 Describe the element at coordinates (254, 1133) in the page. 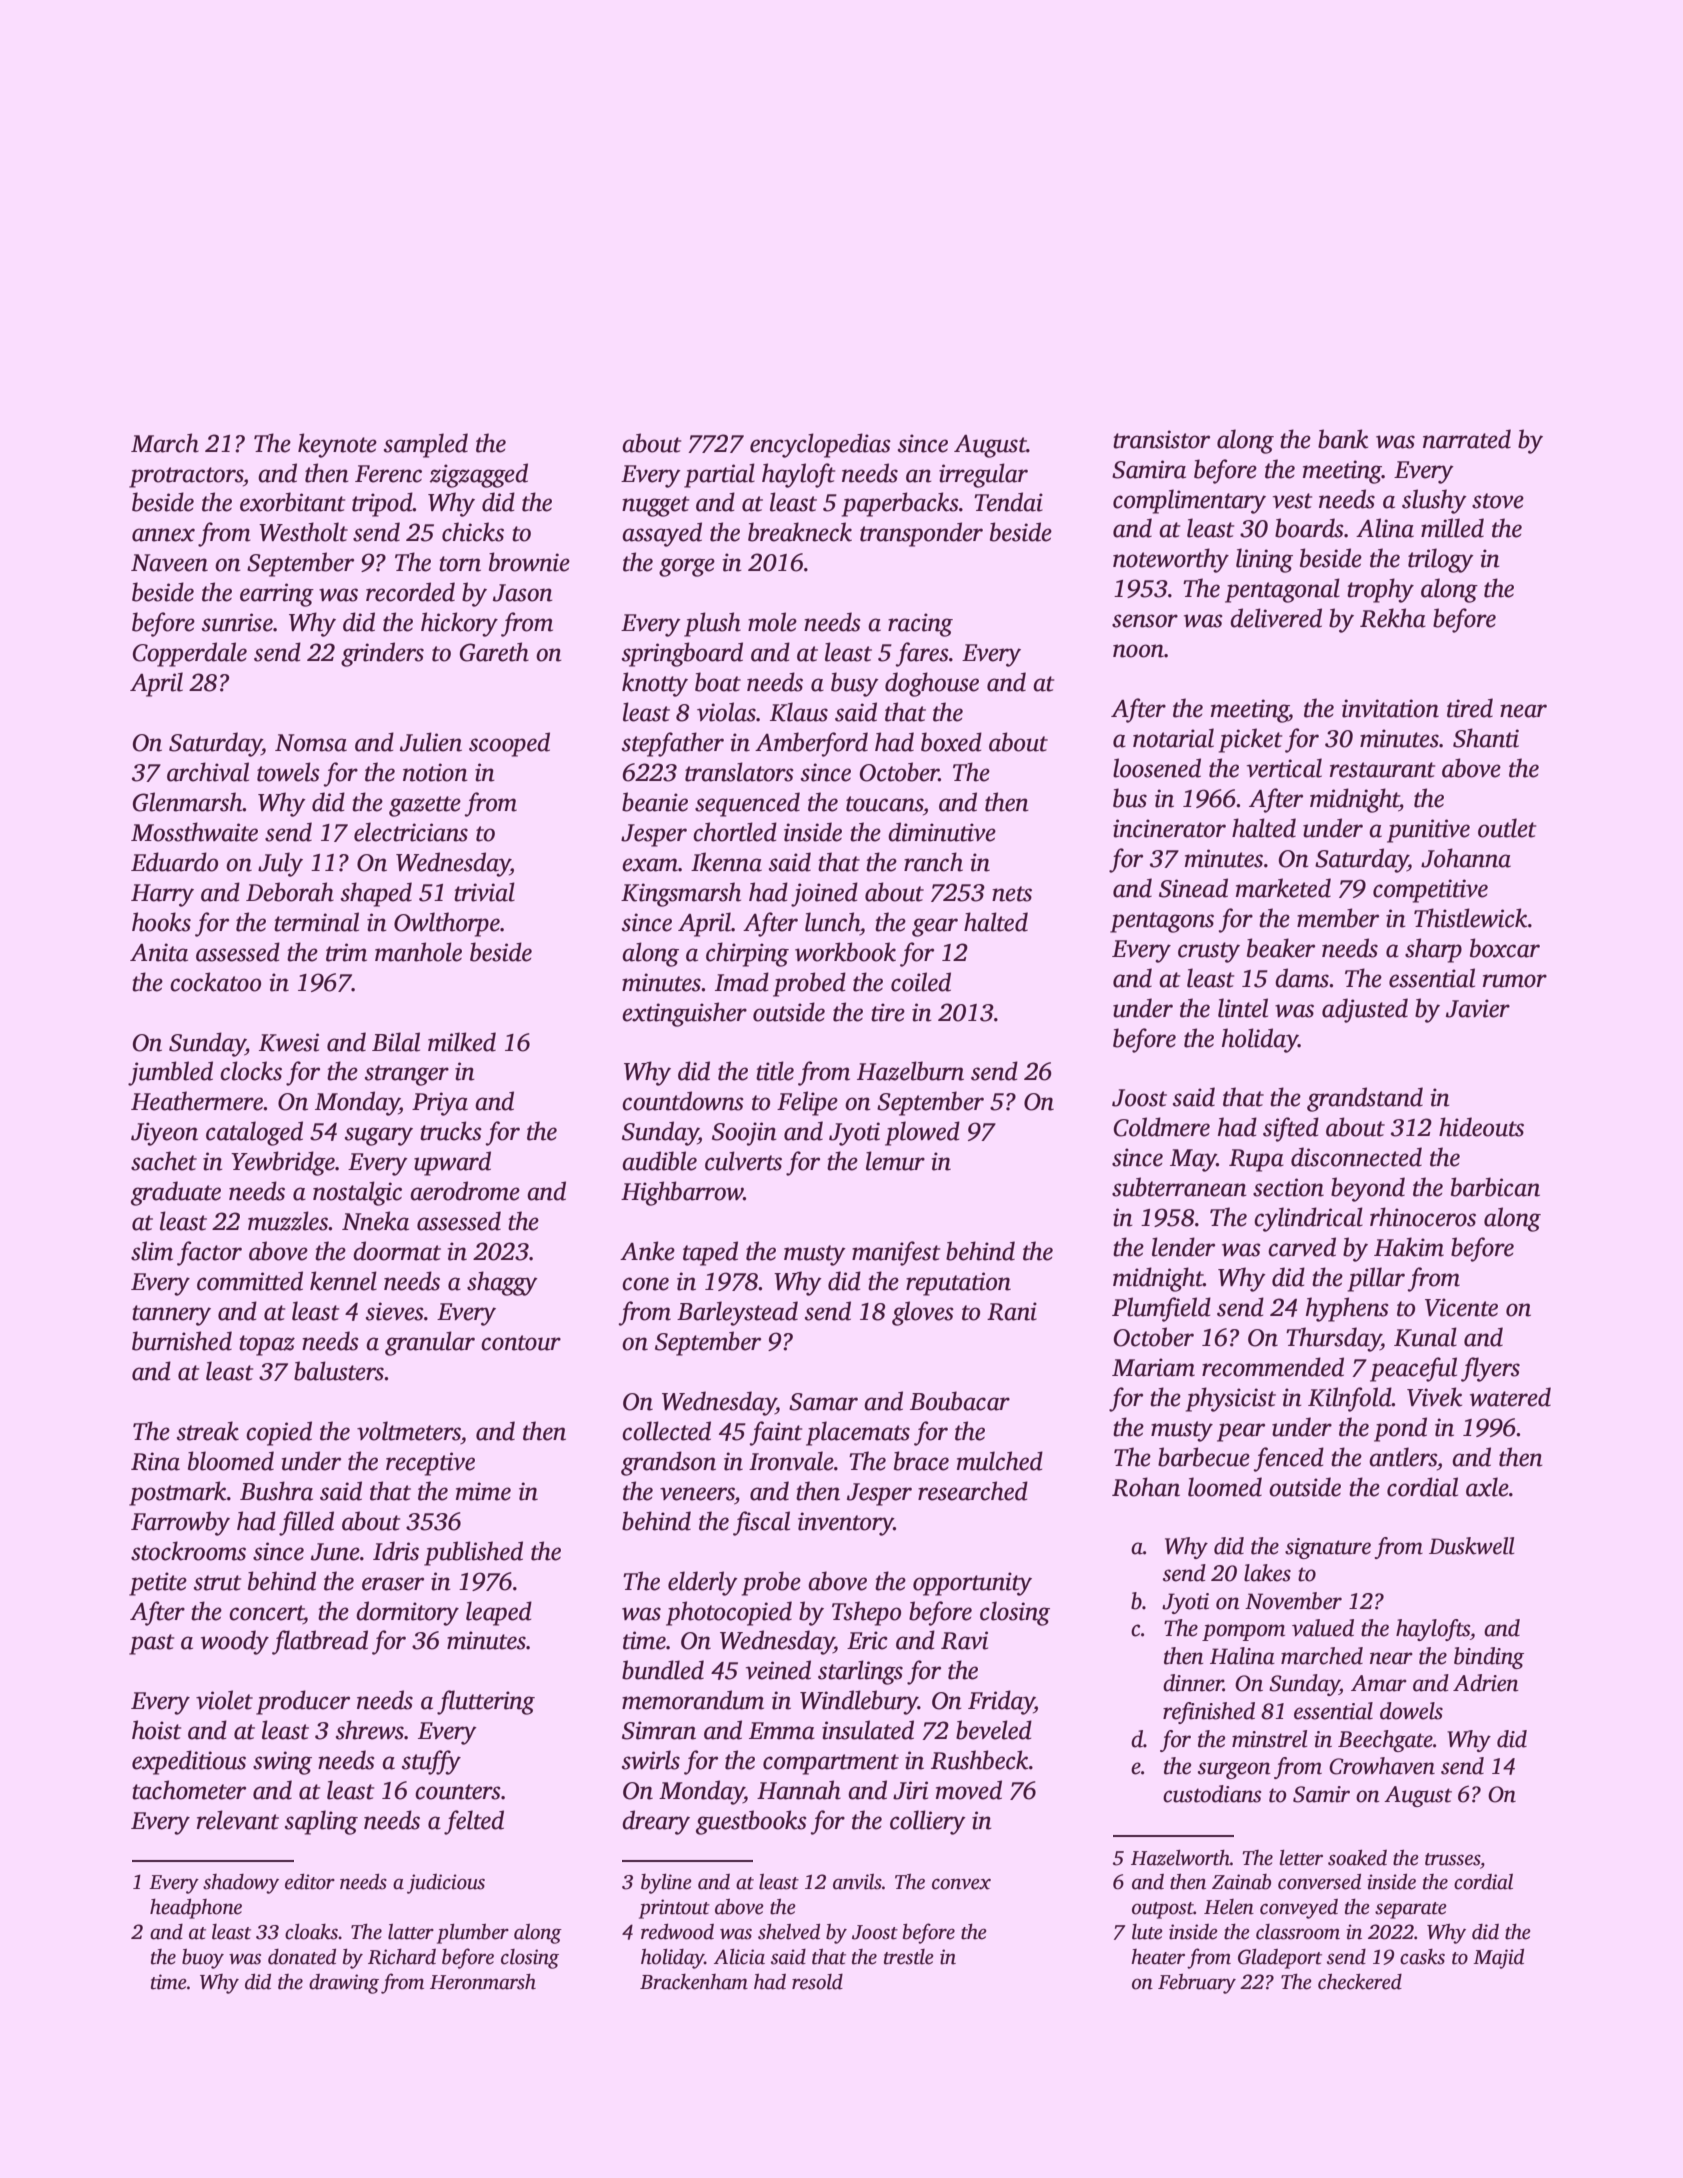

I see `cataloged` at that location.
